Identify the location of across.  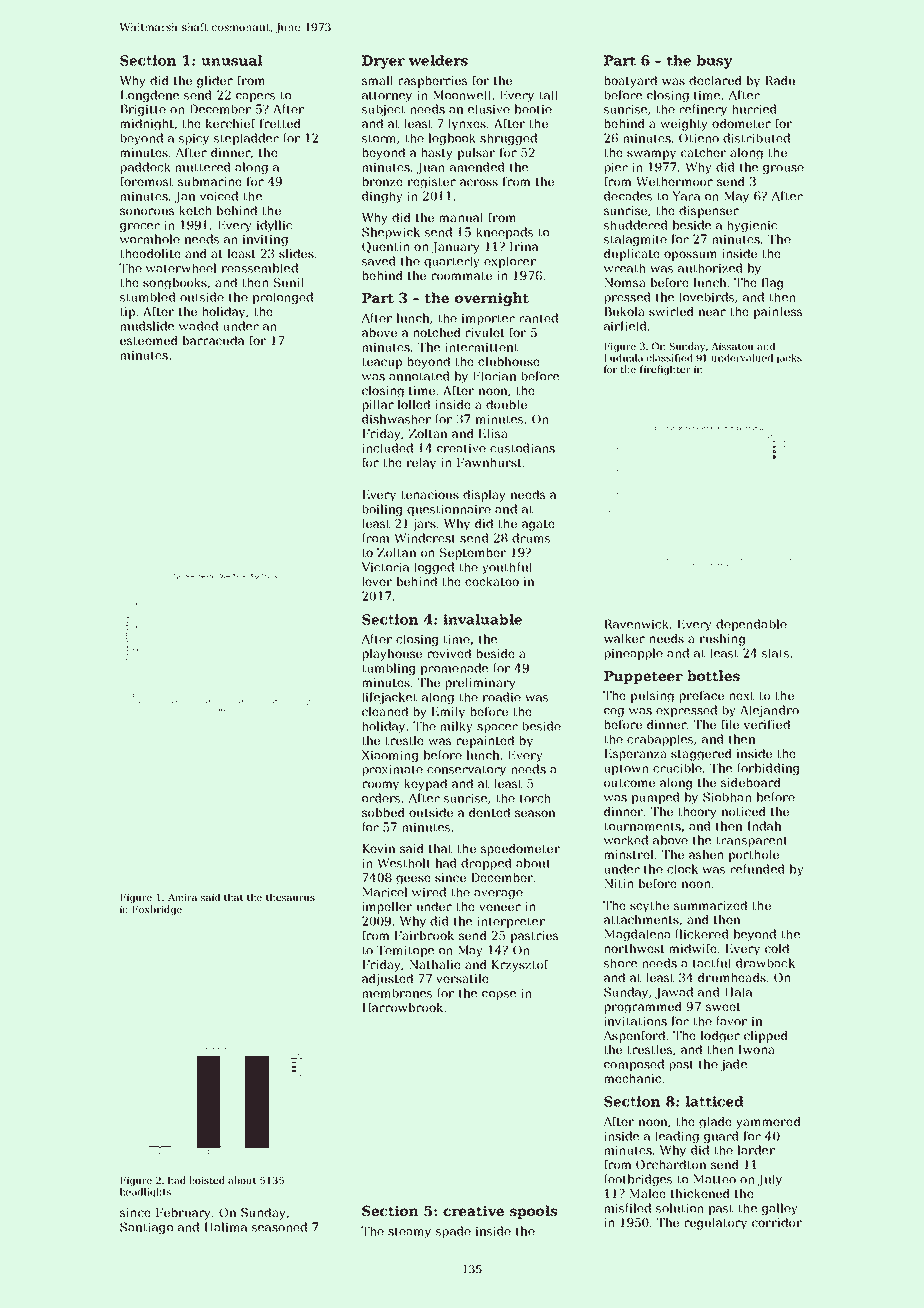
(479, 182).
